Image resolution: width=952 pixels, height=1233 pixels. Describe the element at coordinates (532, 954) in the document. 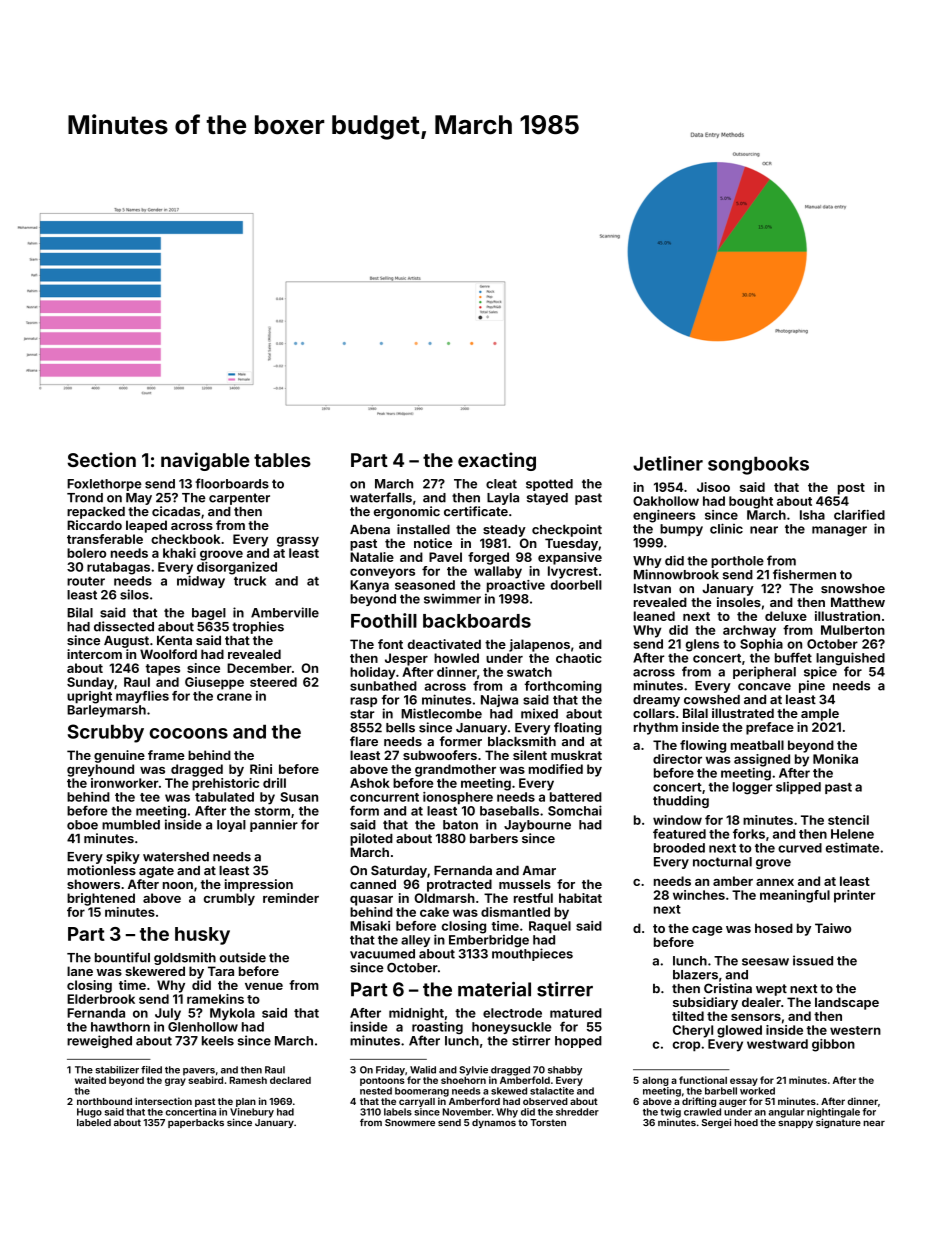

I see `mouthpieces` at that location.
